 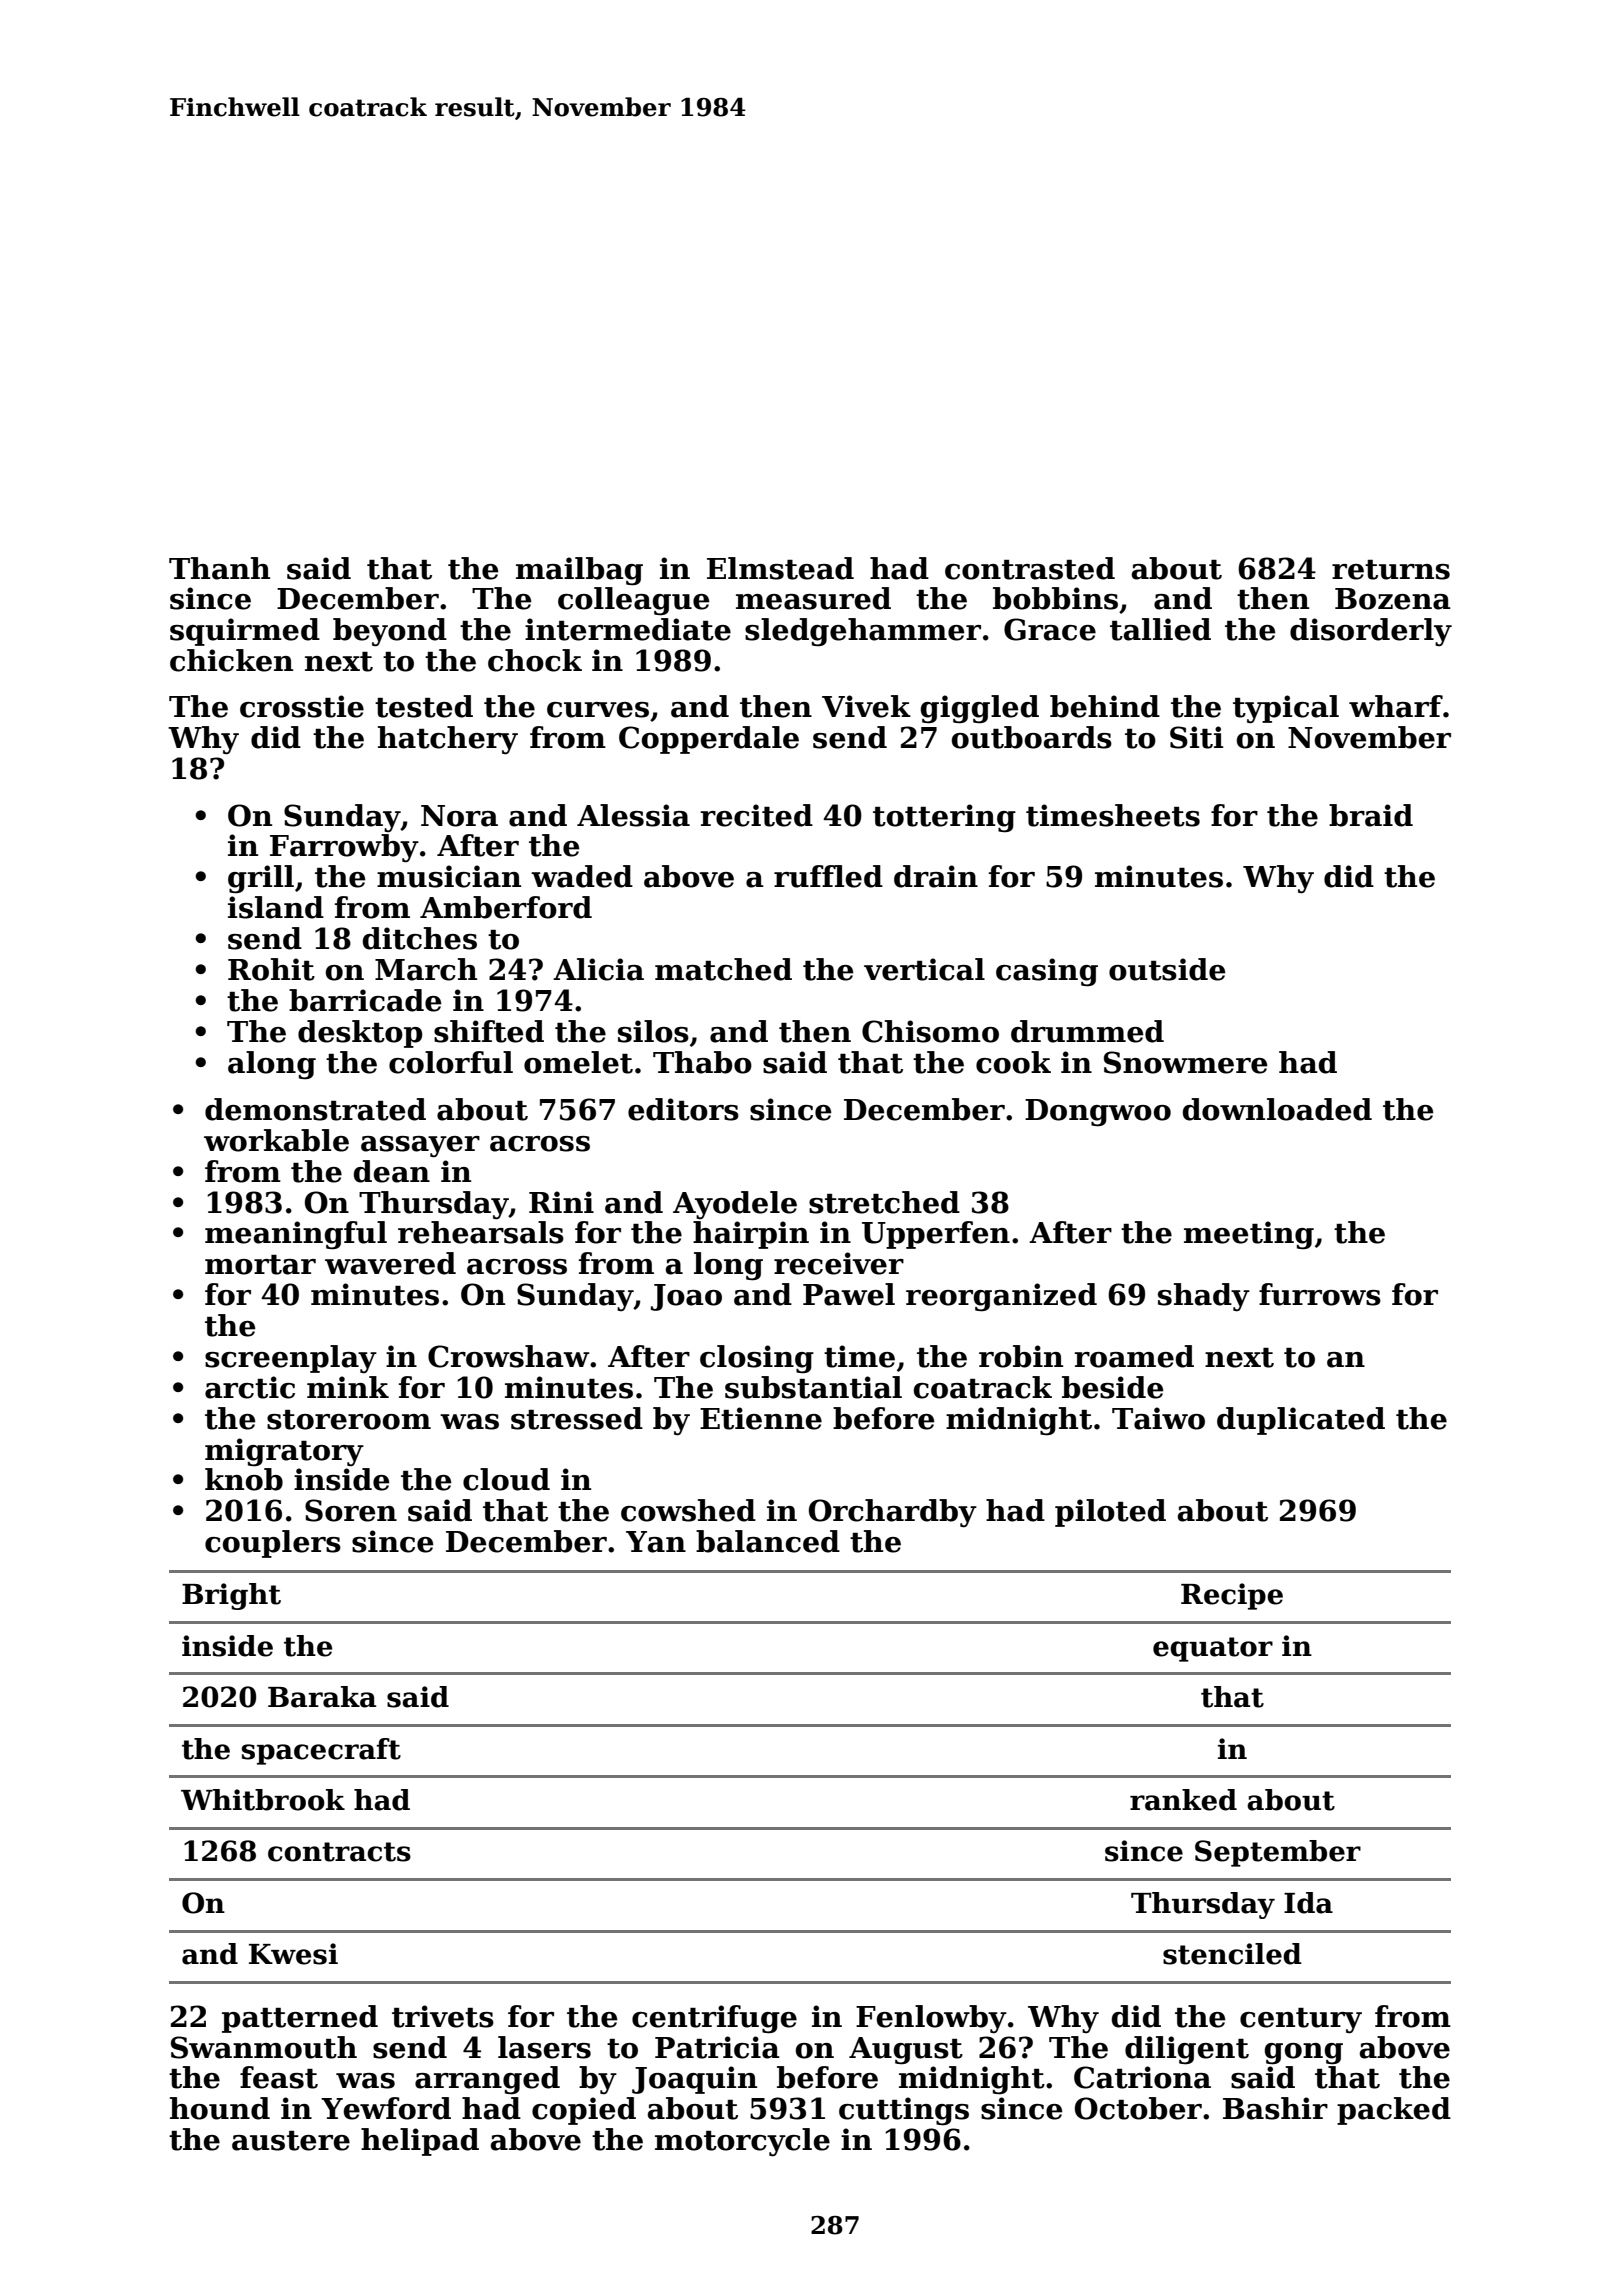 I want to click on Rohit, so click(x=271, y=969).
